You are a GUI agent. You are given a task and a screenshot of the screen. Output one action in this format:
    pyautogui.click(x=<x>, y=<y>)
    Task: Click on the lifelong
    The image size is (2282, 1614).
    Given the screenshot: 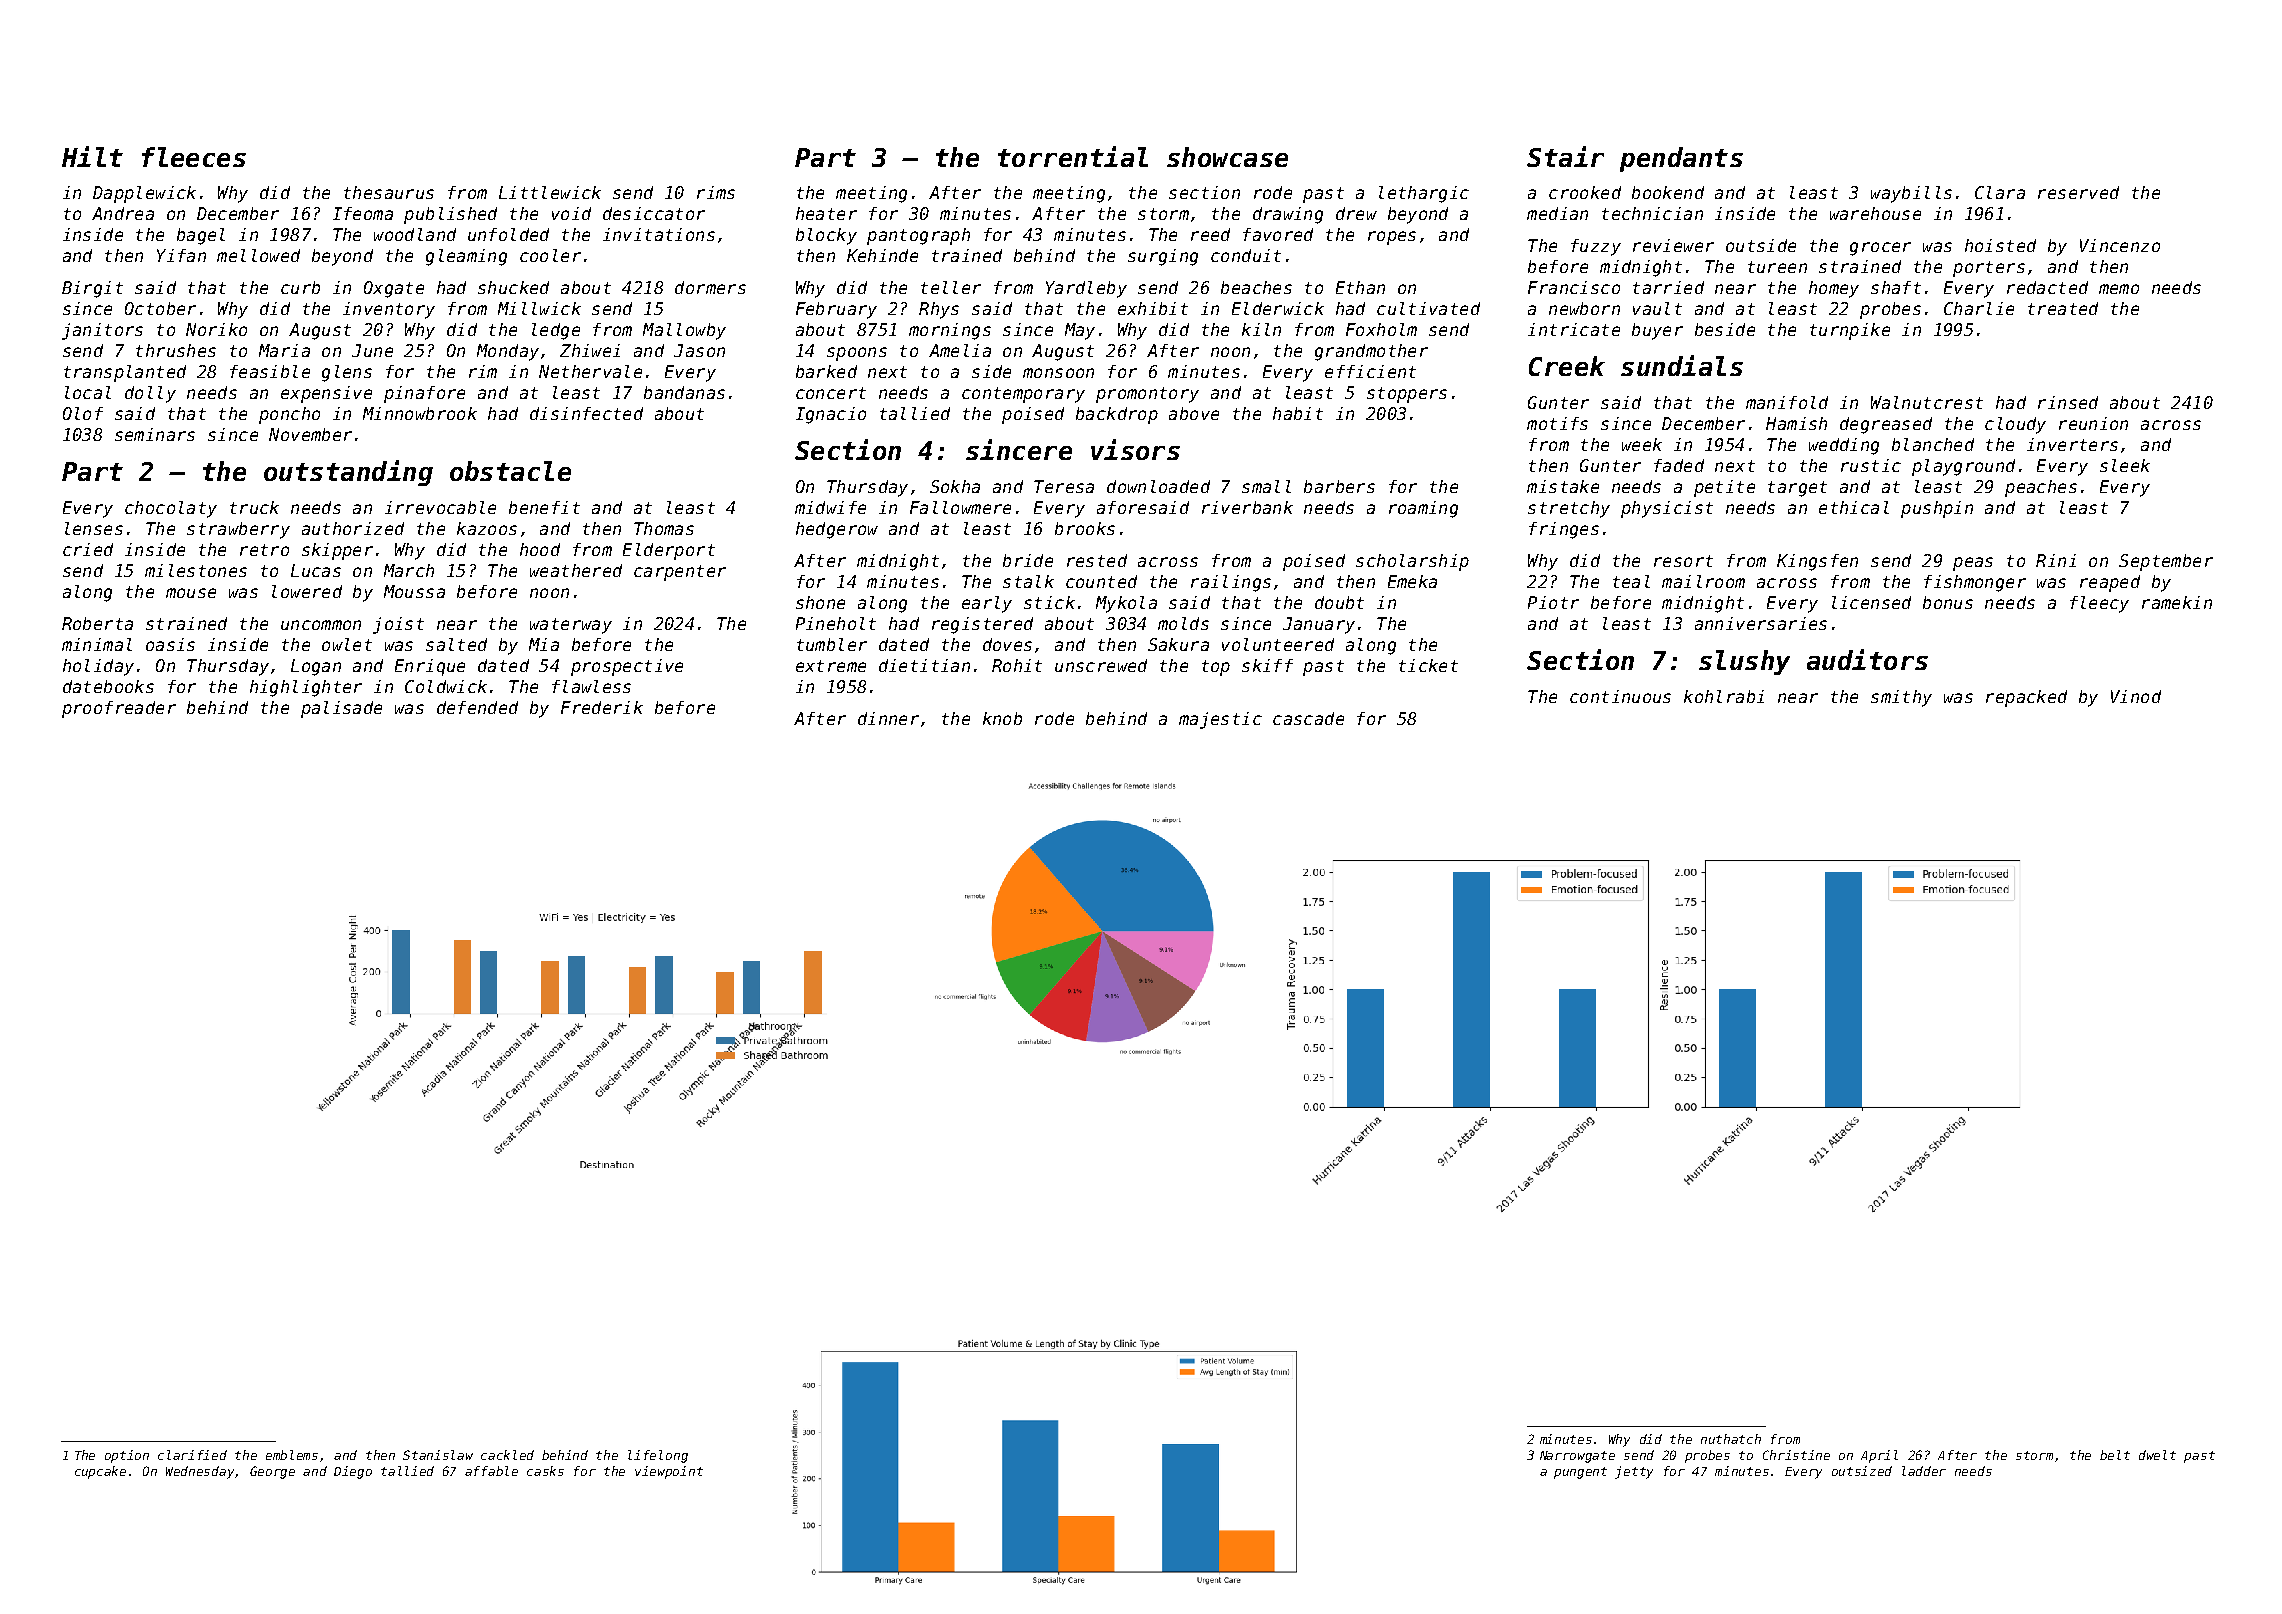 What is the action you would take?
    pyautogui.click(x=658, y=1456)
